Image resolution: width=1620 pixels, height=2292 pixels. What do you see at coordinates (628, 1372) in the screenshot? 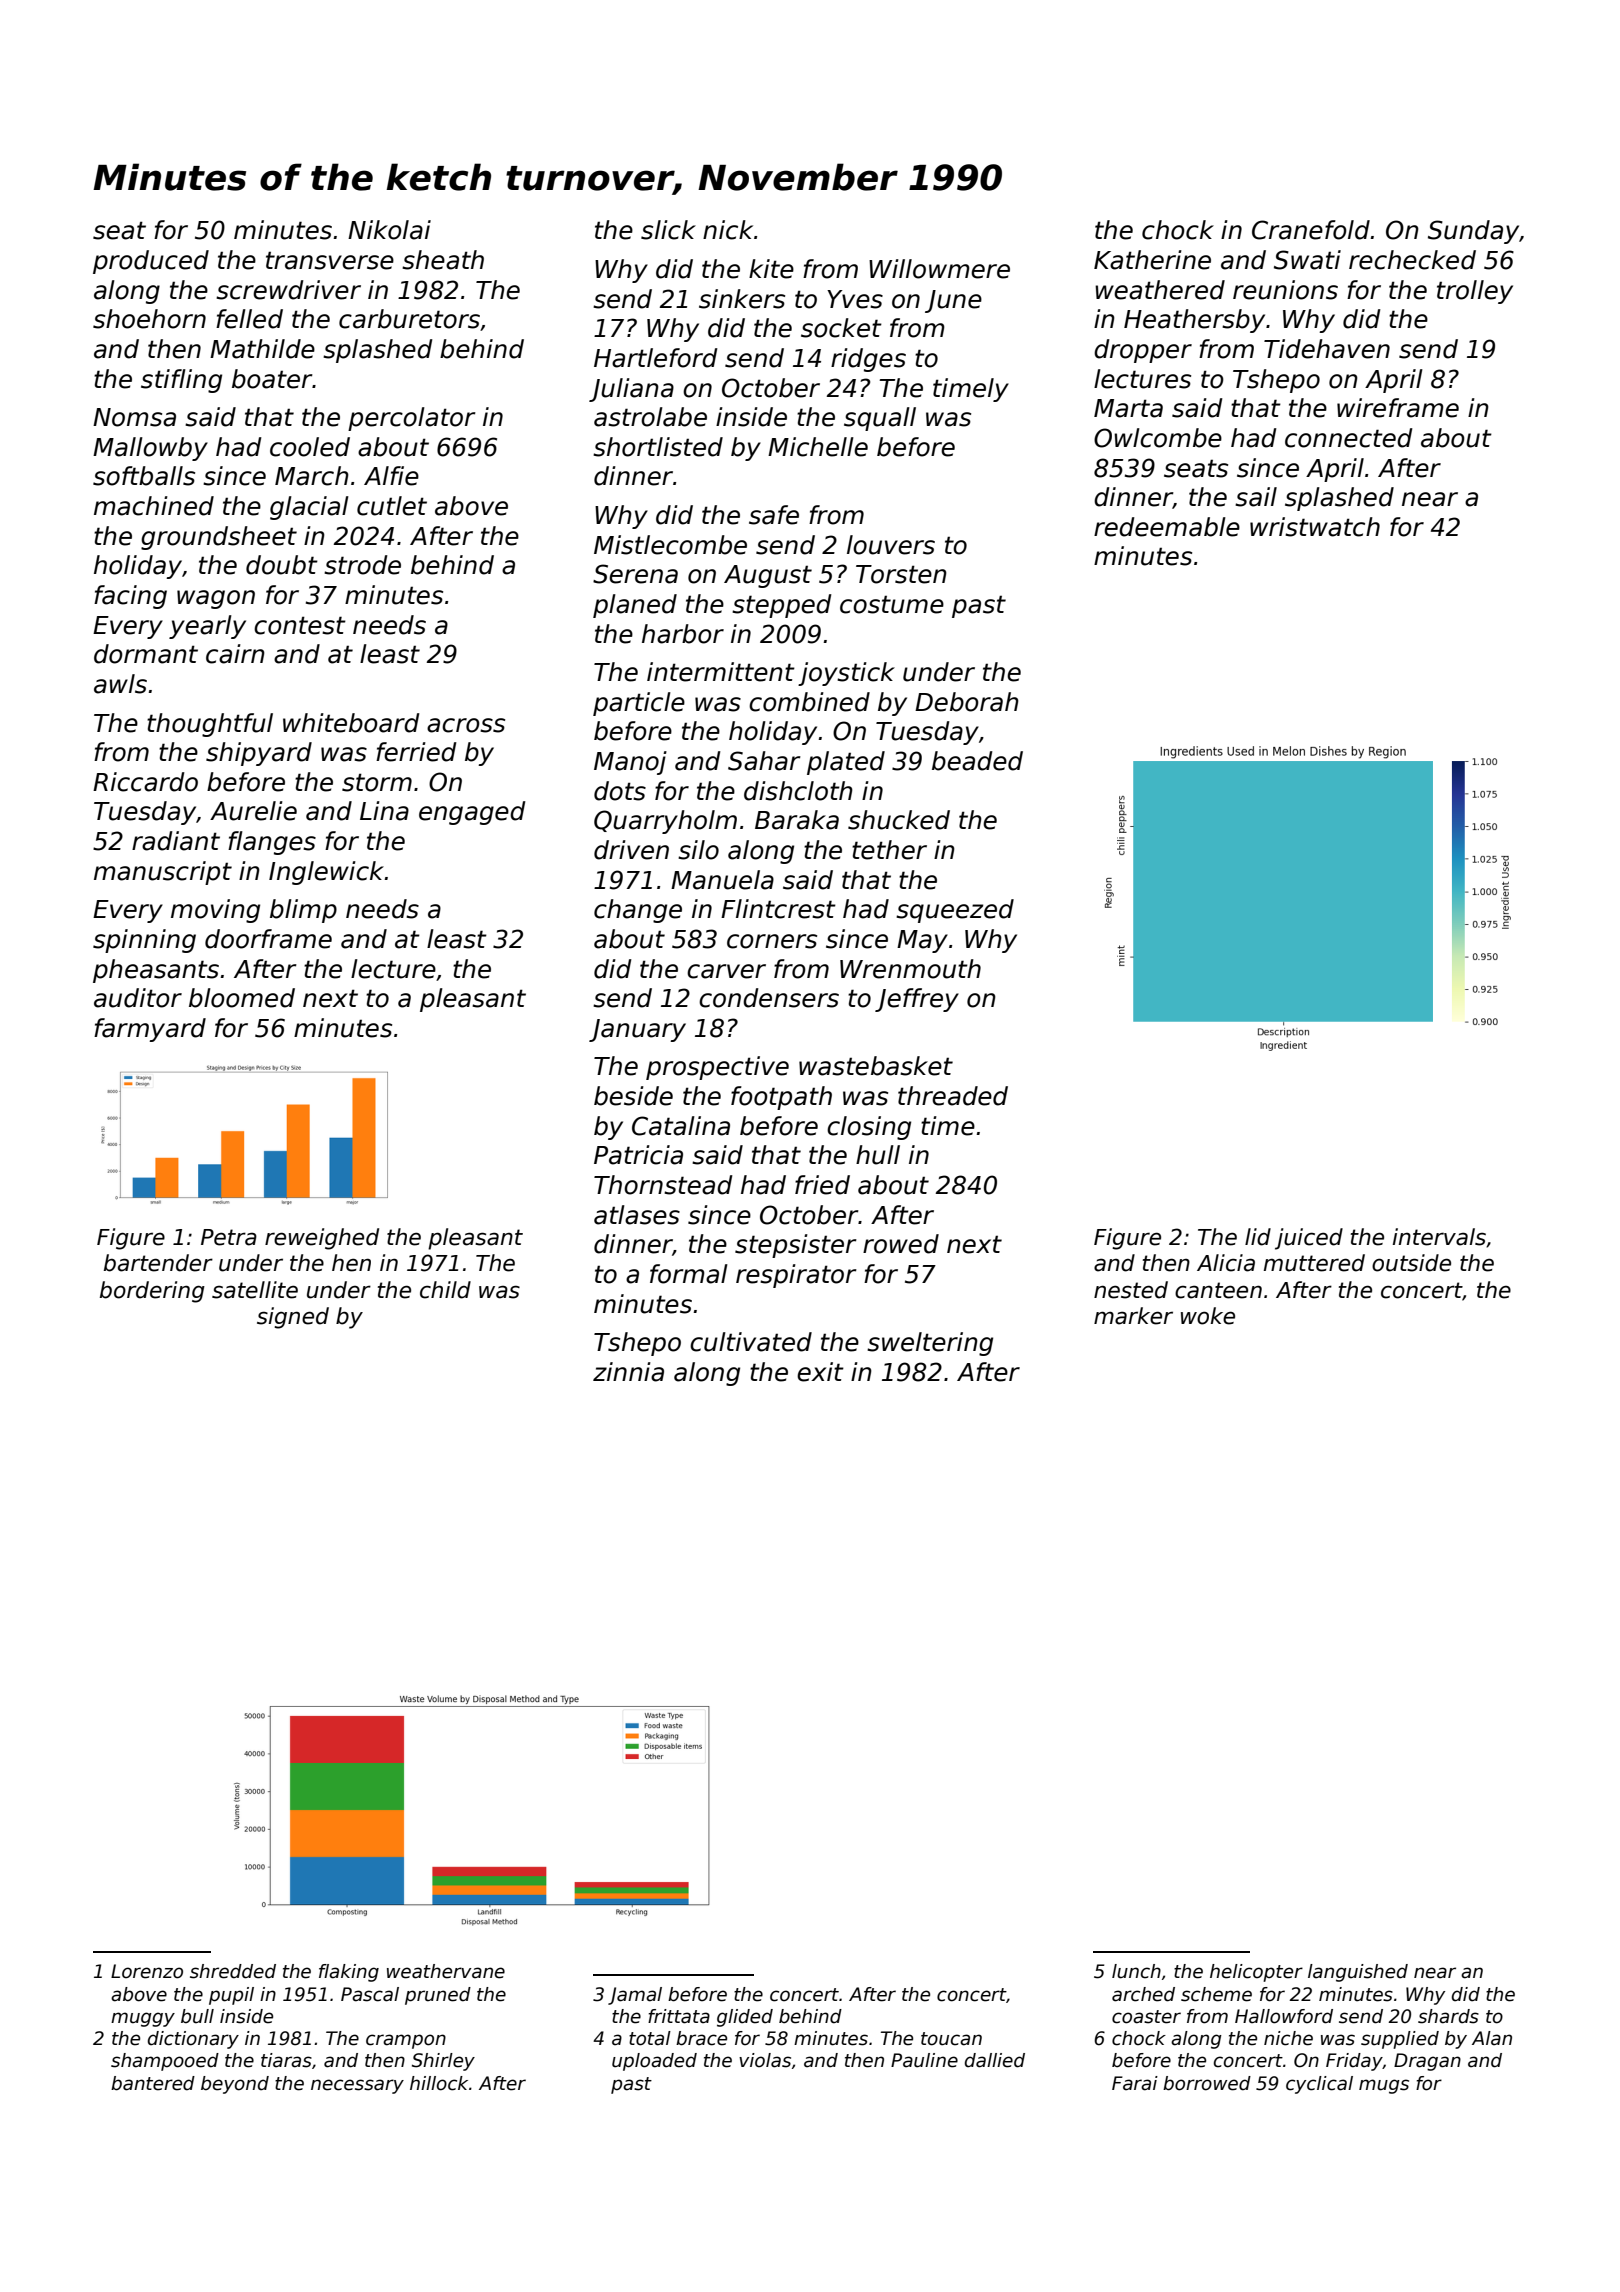
I see `zinnia` at bounding box center [628, 1372].
